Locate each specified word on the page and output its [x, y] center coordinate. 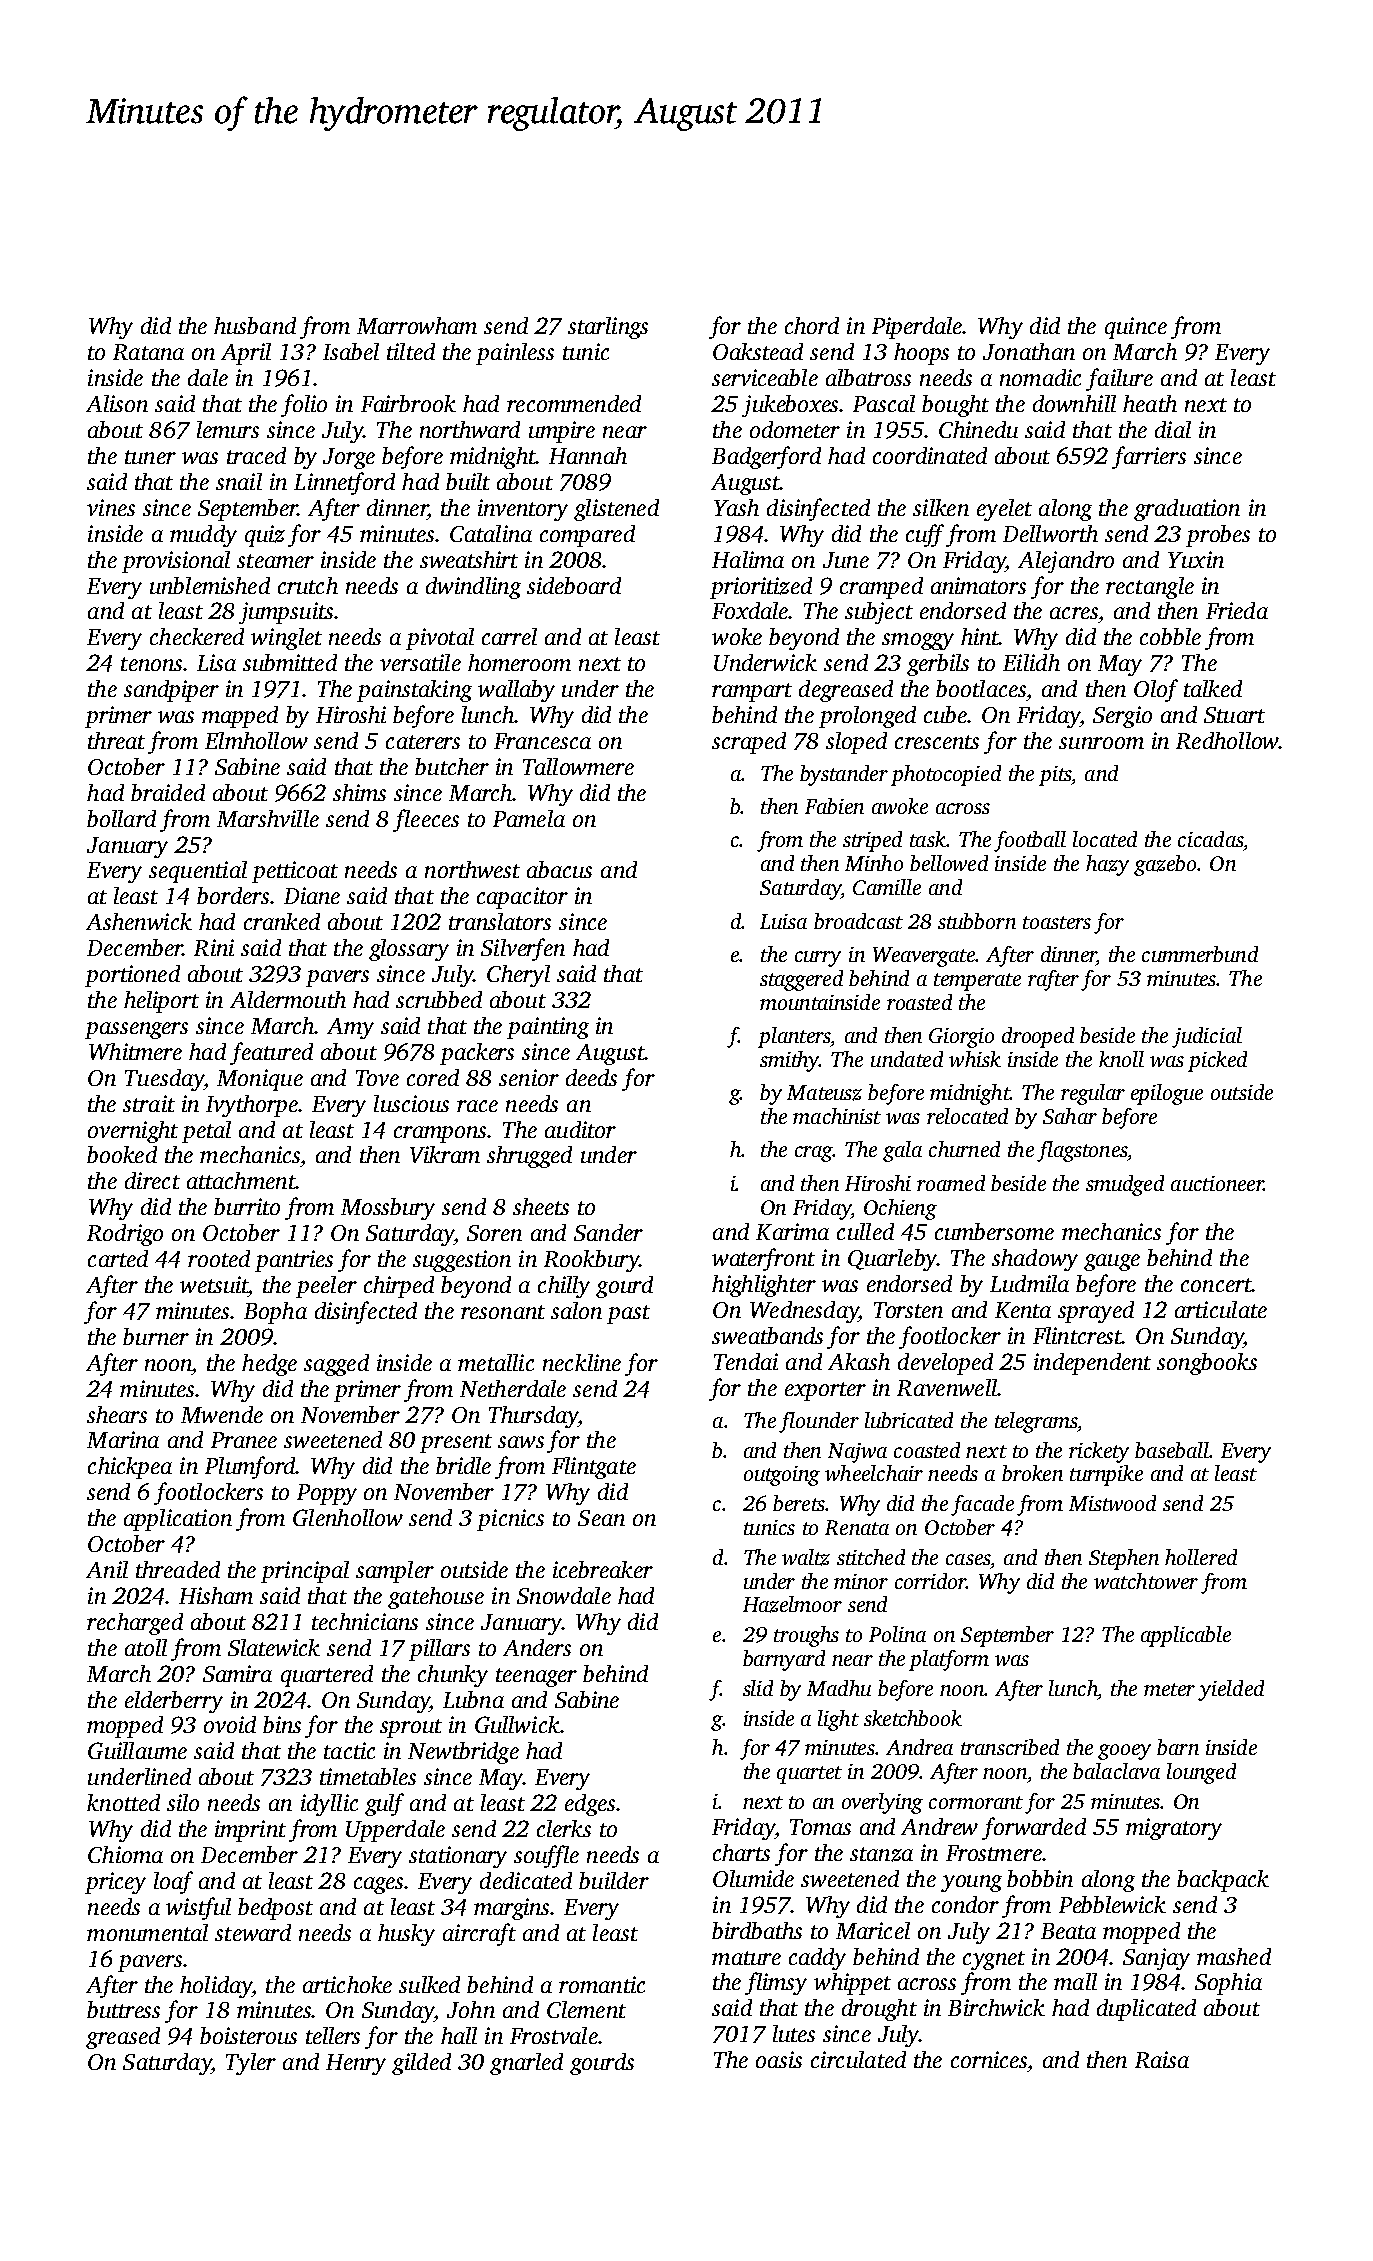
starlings [608, 328]
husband [255, 325]
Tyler [251, 2064]
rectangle [1150, 588]
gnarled [526, 2064]
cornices [989, 2059]
